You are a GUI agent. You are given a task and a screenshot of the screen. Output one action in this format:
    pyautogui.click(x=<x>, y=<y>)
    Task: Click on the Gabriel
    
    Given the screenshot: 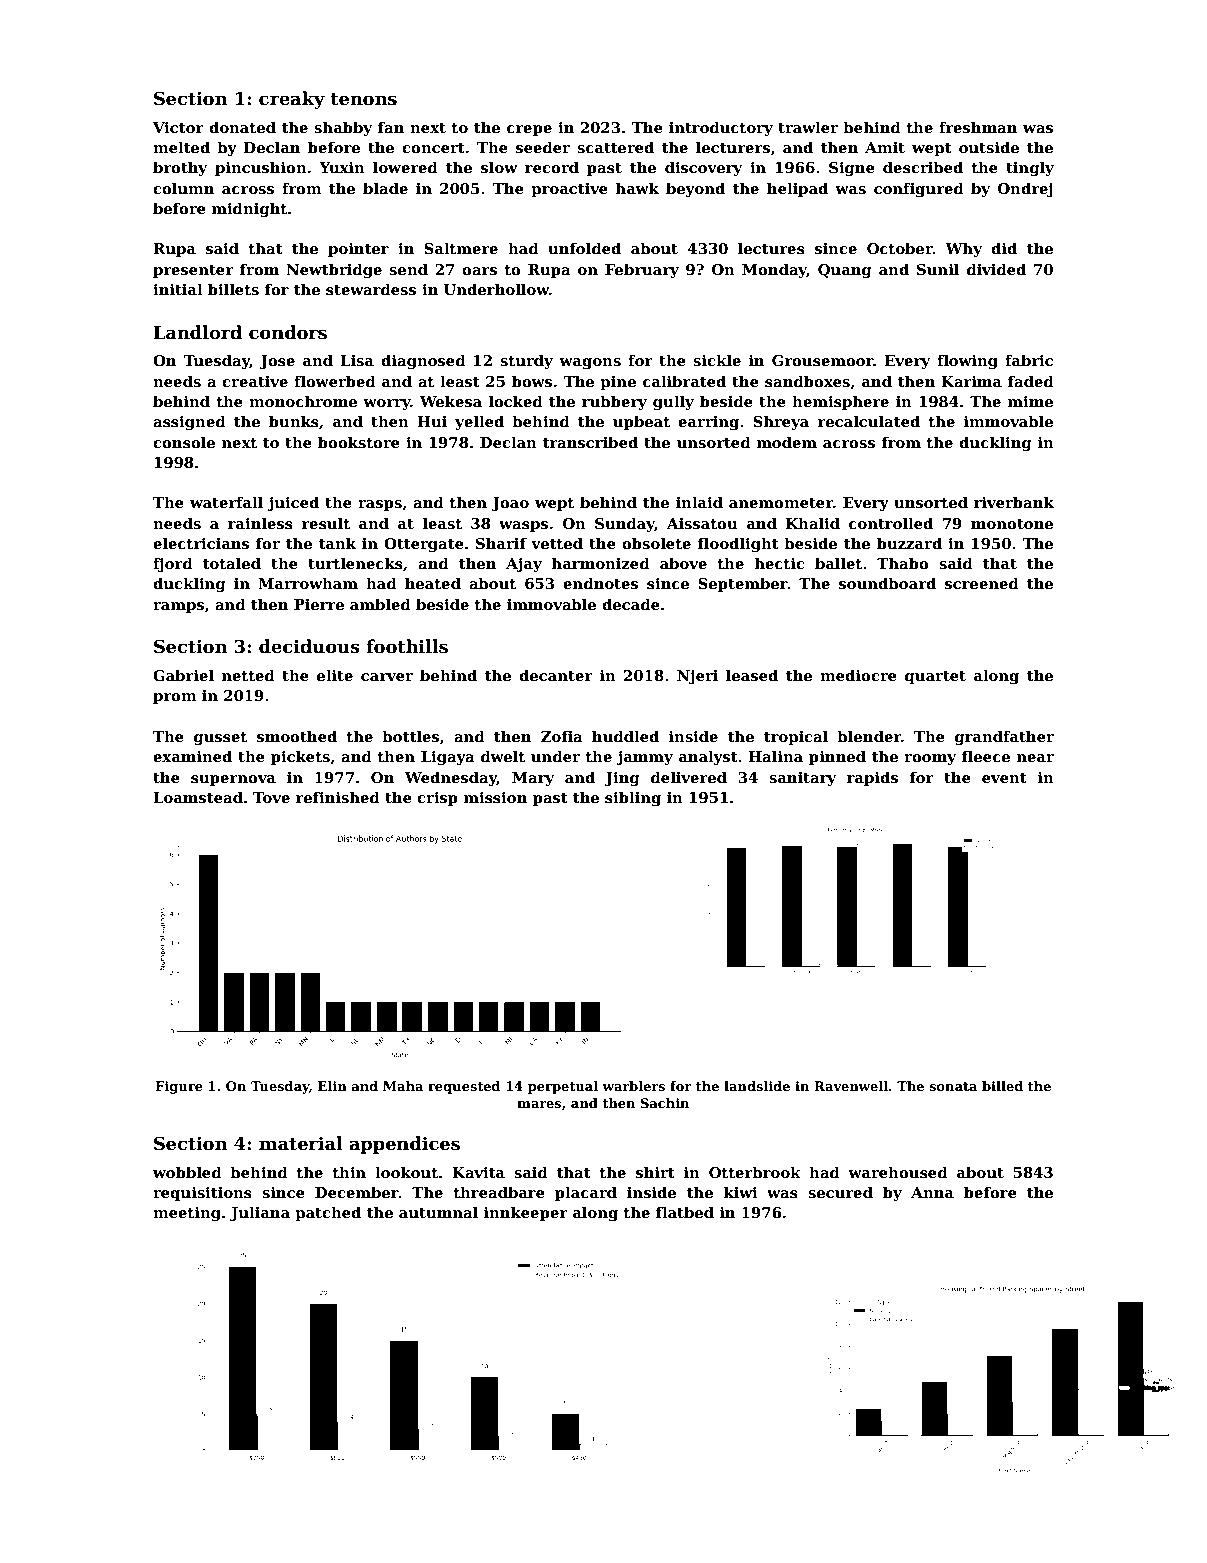 What is the action you would take?
    pyautogui.click(x=183, y=675)
